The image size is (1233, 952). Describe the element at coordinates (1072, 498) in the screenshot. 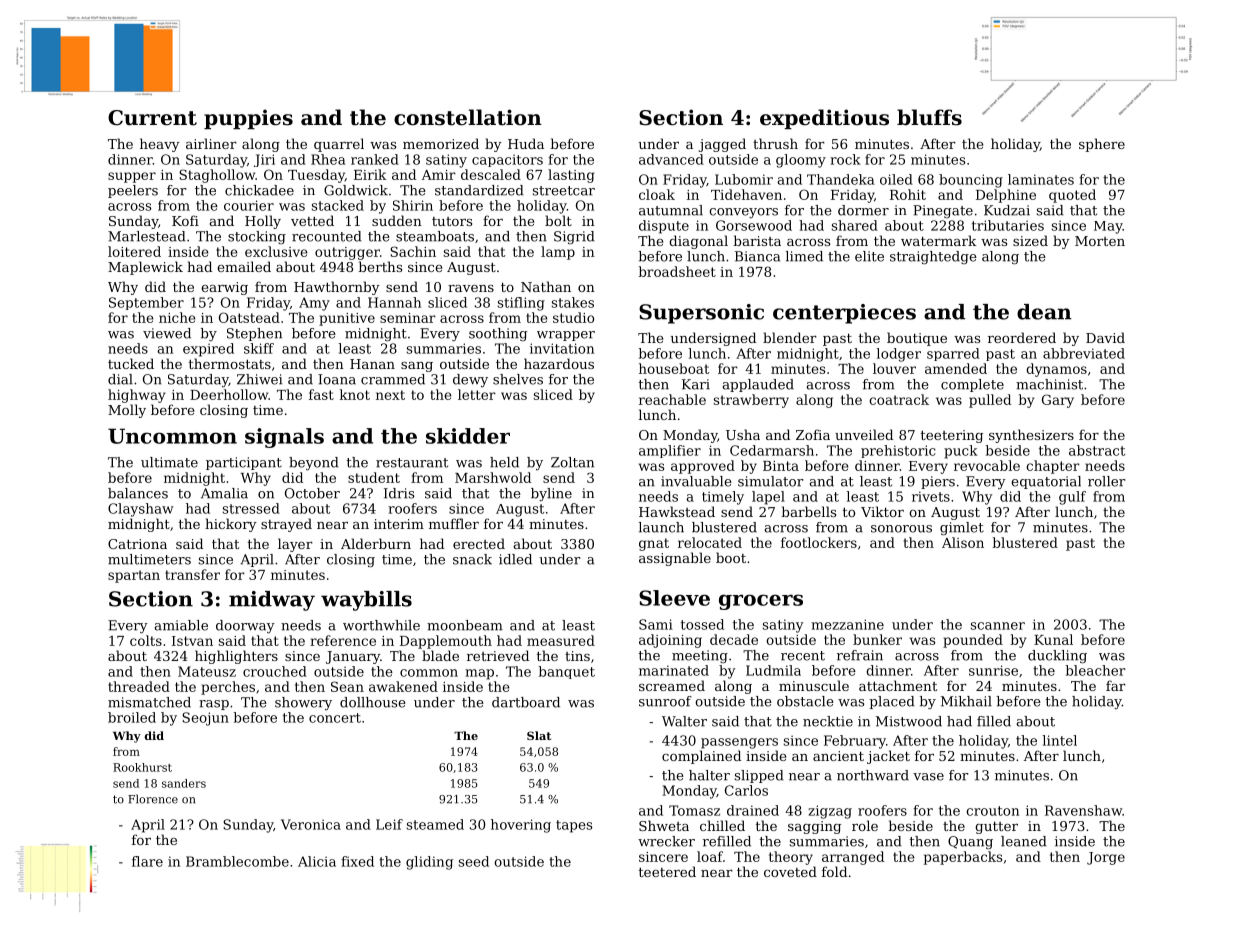

I see `gulf` at that location.
